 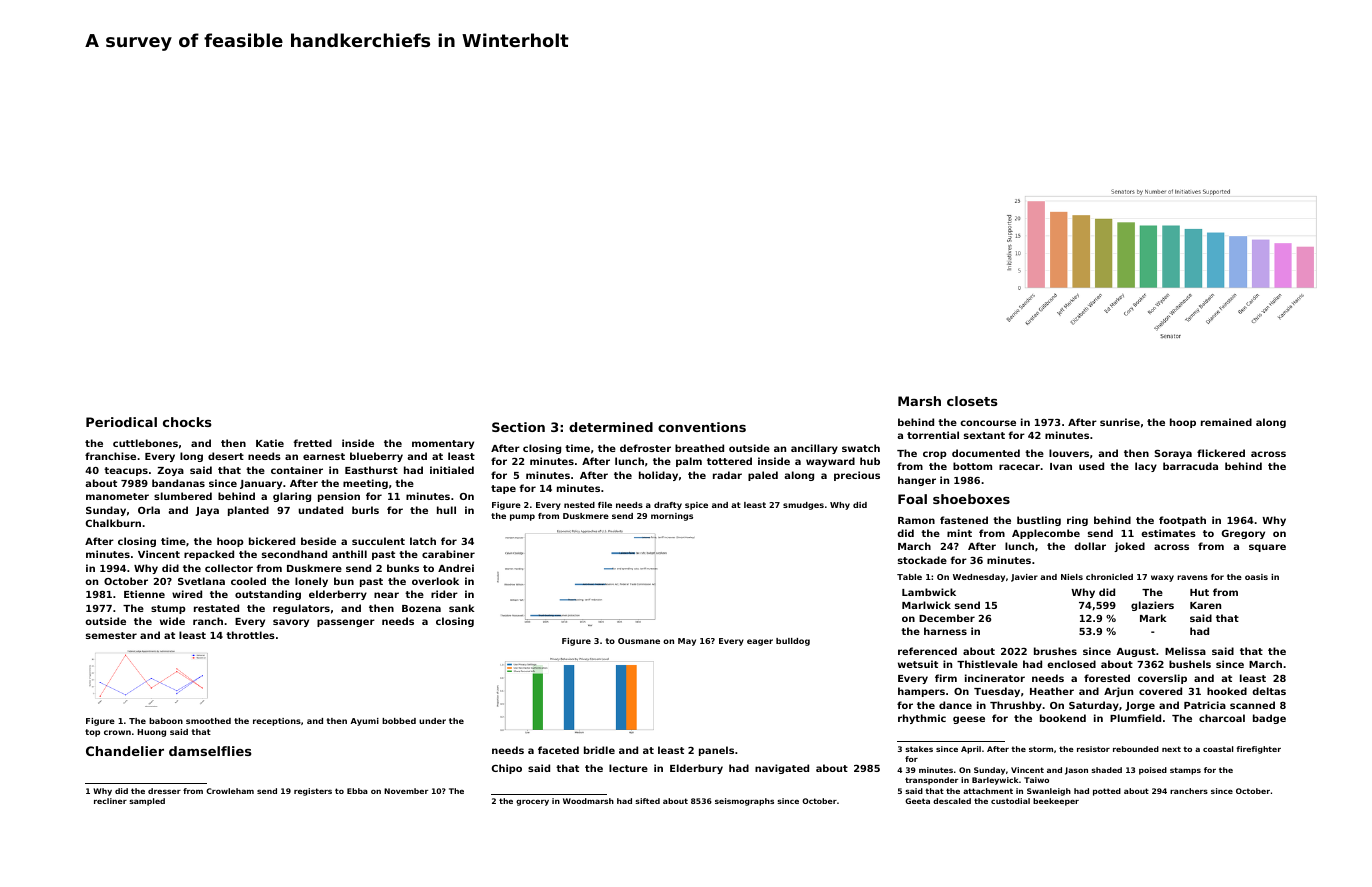 What do you see at coordinates (1185, 651) in the document?
I see `Melissa` at bounding box center [1185, 651].
